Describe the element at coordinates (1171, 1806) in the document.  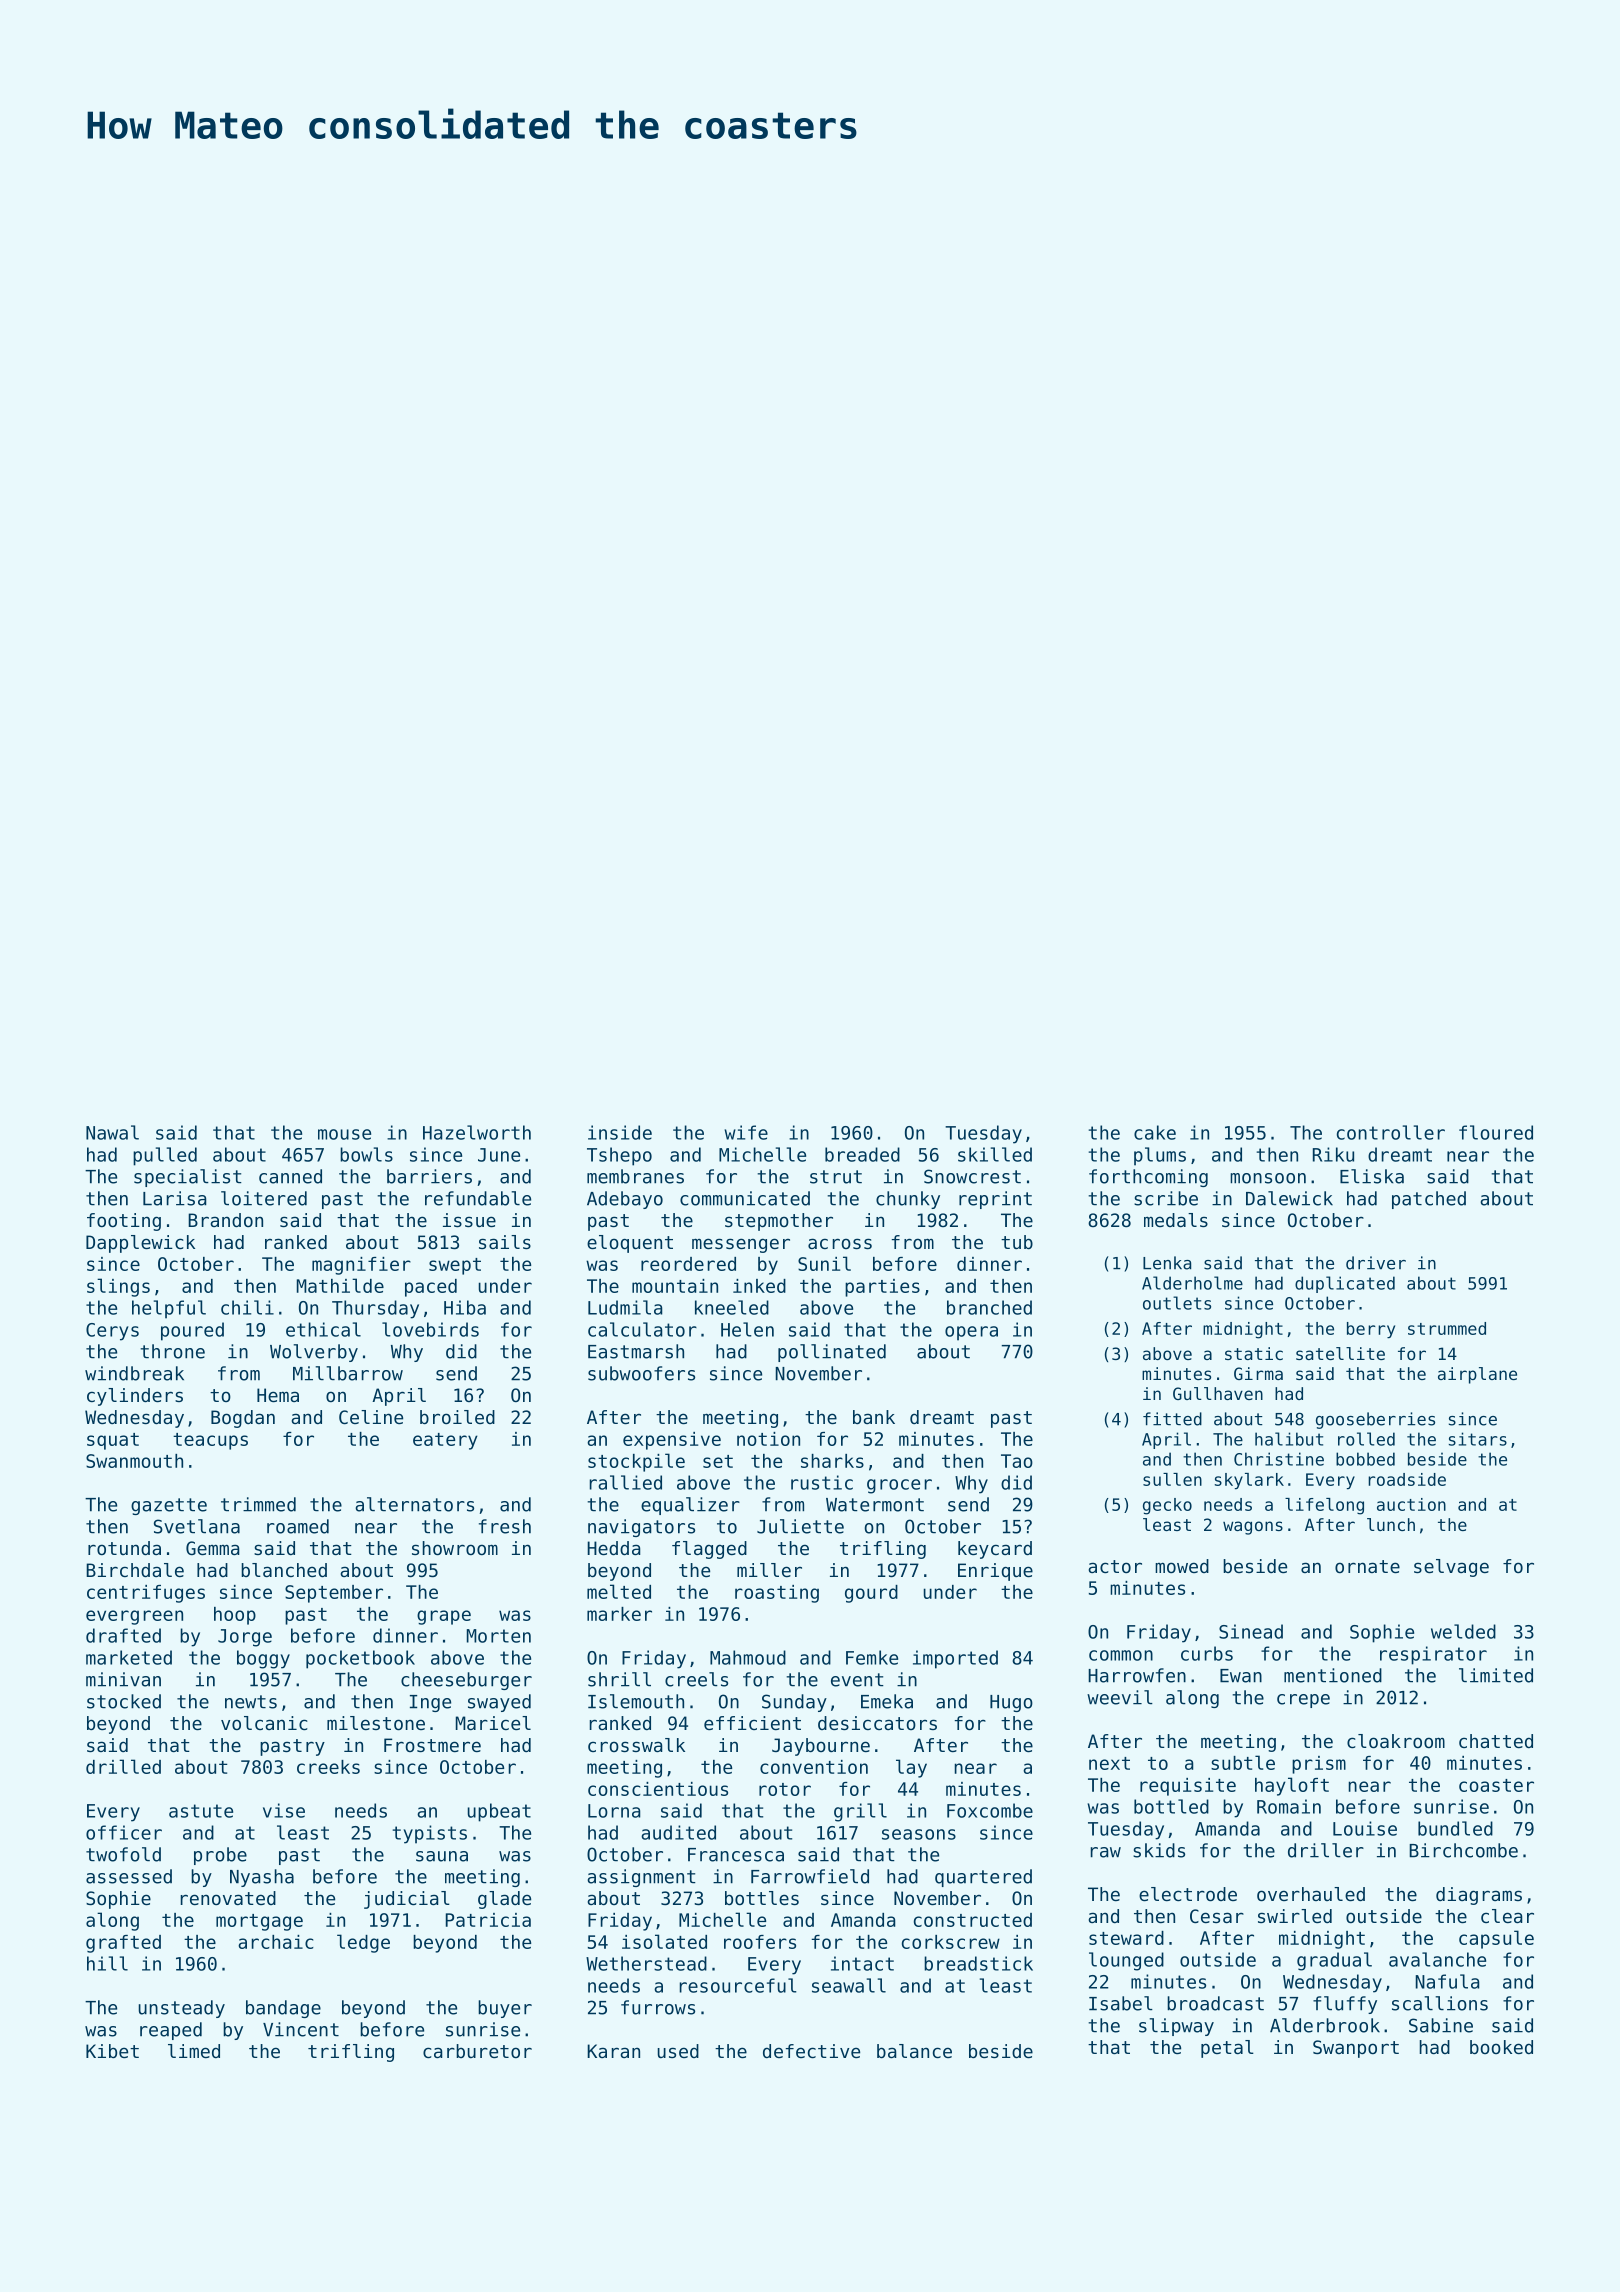
I see `bottled` at that location.
